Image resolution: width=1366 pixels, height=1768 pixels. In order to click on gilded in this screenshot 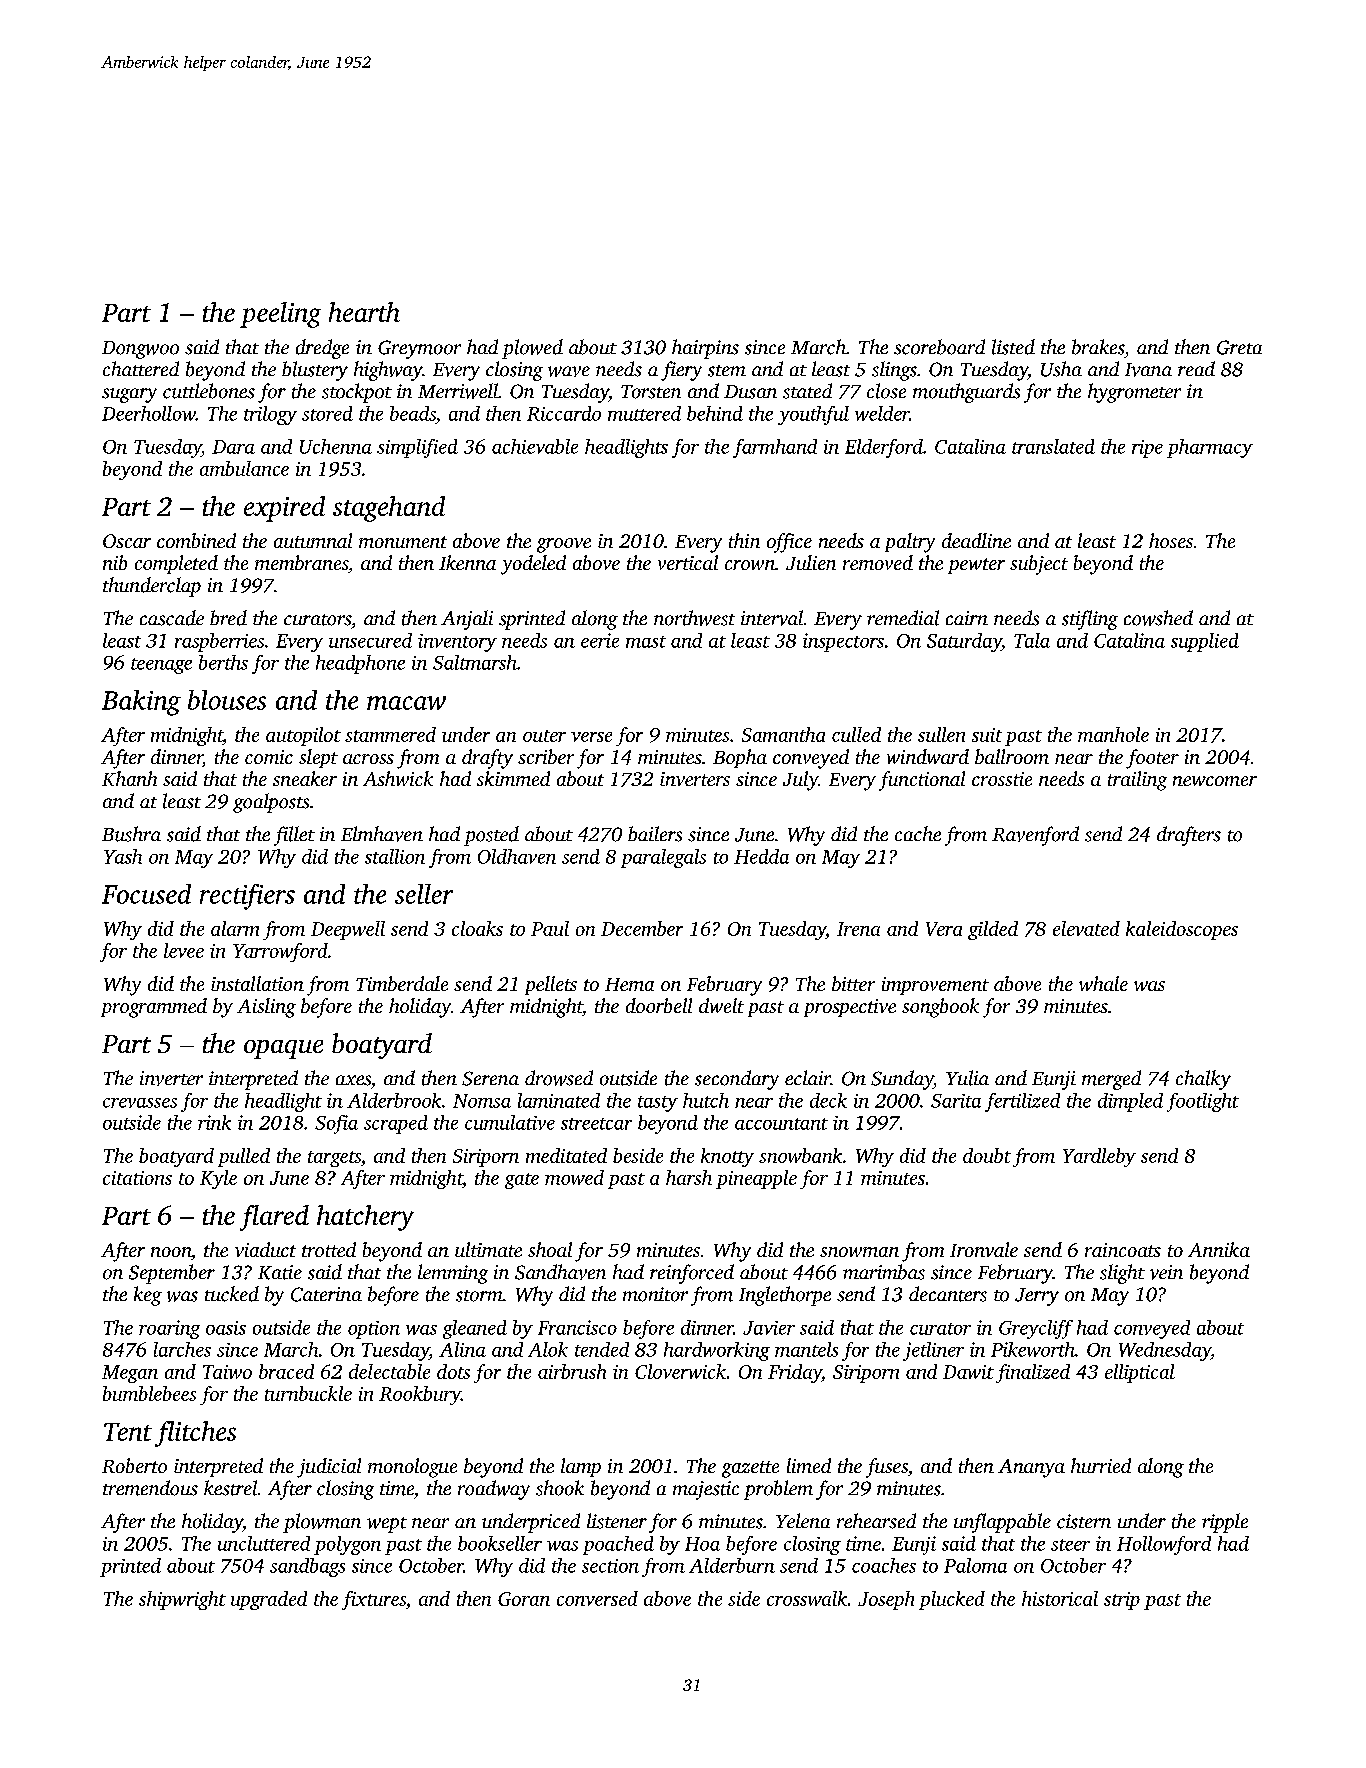, I will do `click(993, 930)`.
